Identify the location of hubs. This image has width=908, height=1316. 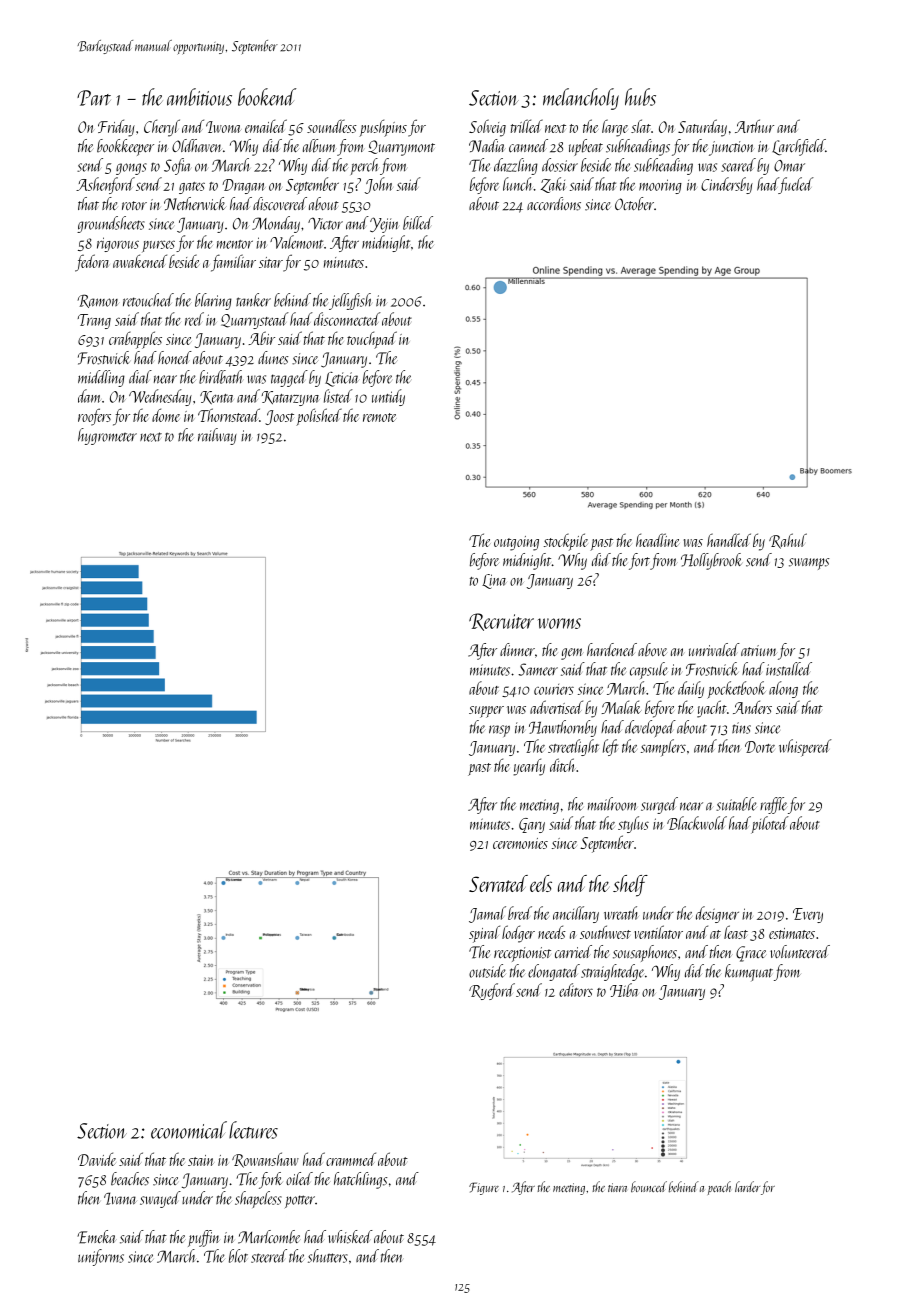
(640, 97).
